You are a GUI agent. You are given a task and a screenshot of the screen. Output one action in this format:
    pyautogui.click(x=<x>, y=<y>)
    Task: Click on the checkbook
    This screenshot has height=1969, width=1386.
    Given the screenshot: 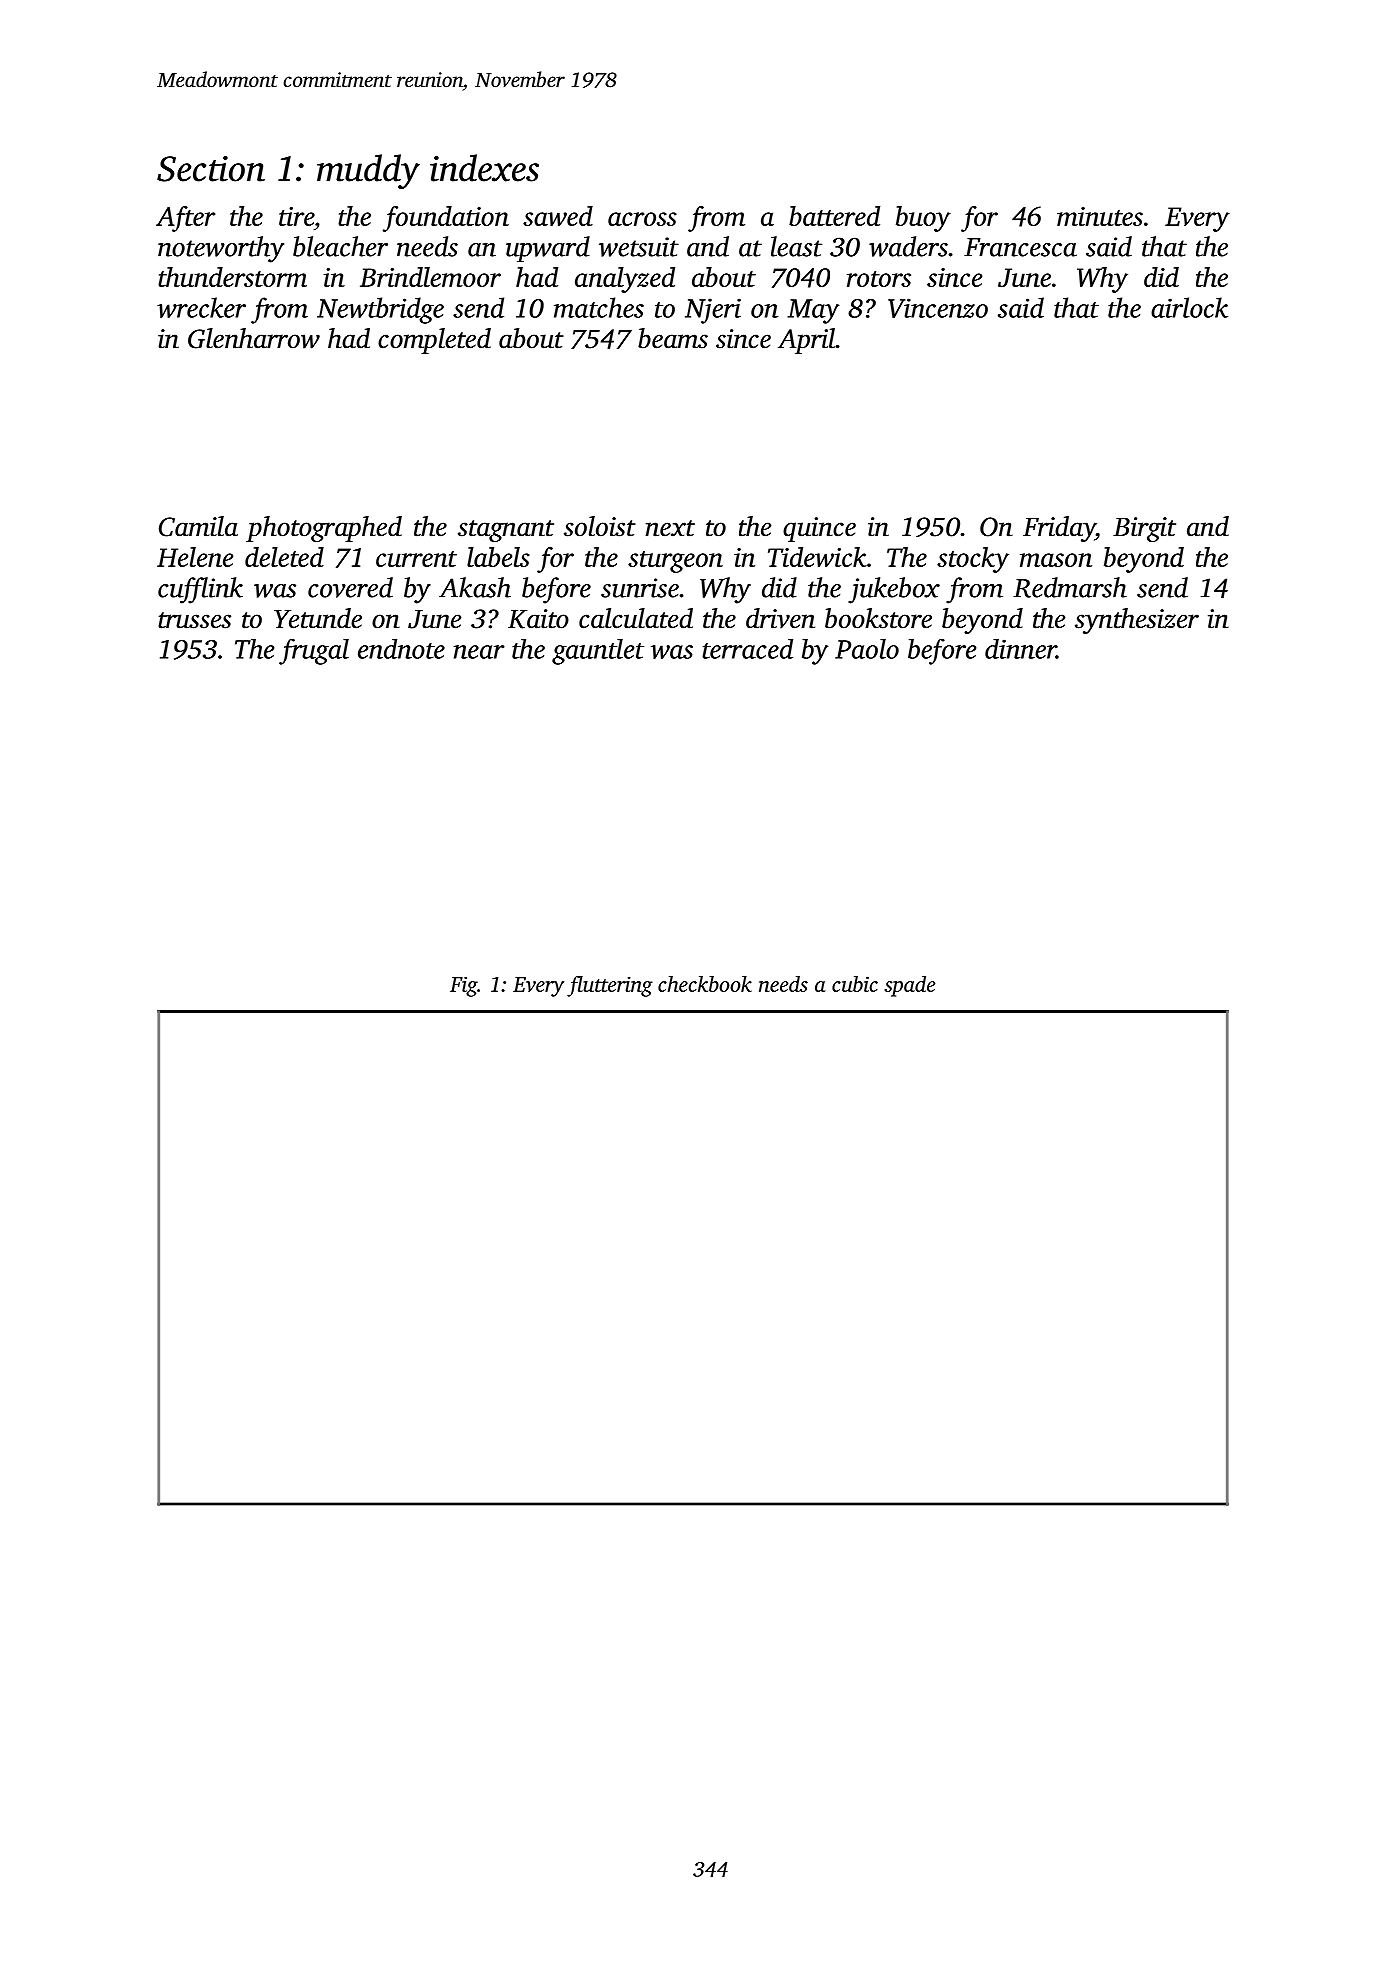 What is the action you would take?
    pyautogui.click(x=705, y=984)
